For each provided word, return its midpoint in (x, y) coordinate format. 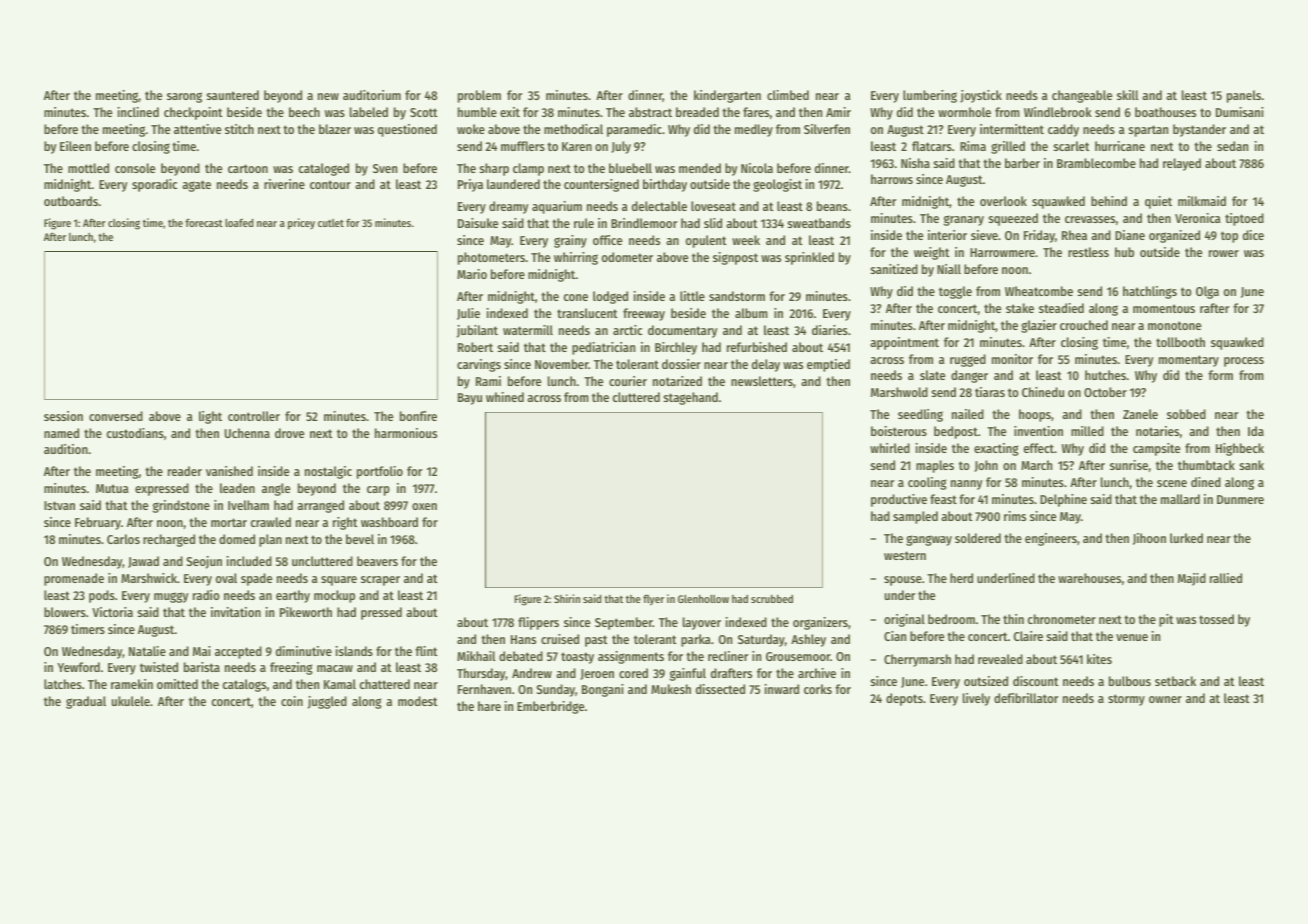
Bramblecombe (1096, 163)
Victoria (112, 612)
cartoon (248, 168)
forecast (204, 222)
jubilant (477, 331)
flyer (653, 600)
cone (576, 297)
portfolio (380, 472)
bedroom (951, 619)
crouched (1084, 325)
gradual (86, 702)
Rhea (1074, 235)
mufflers (523, 146)
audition (66, 449)
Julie (468, 314)
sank (1252, 465)
